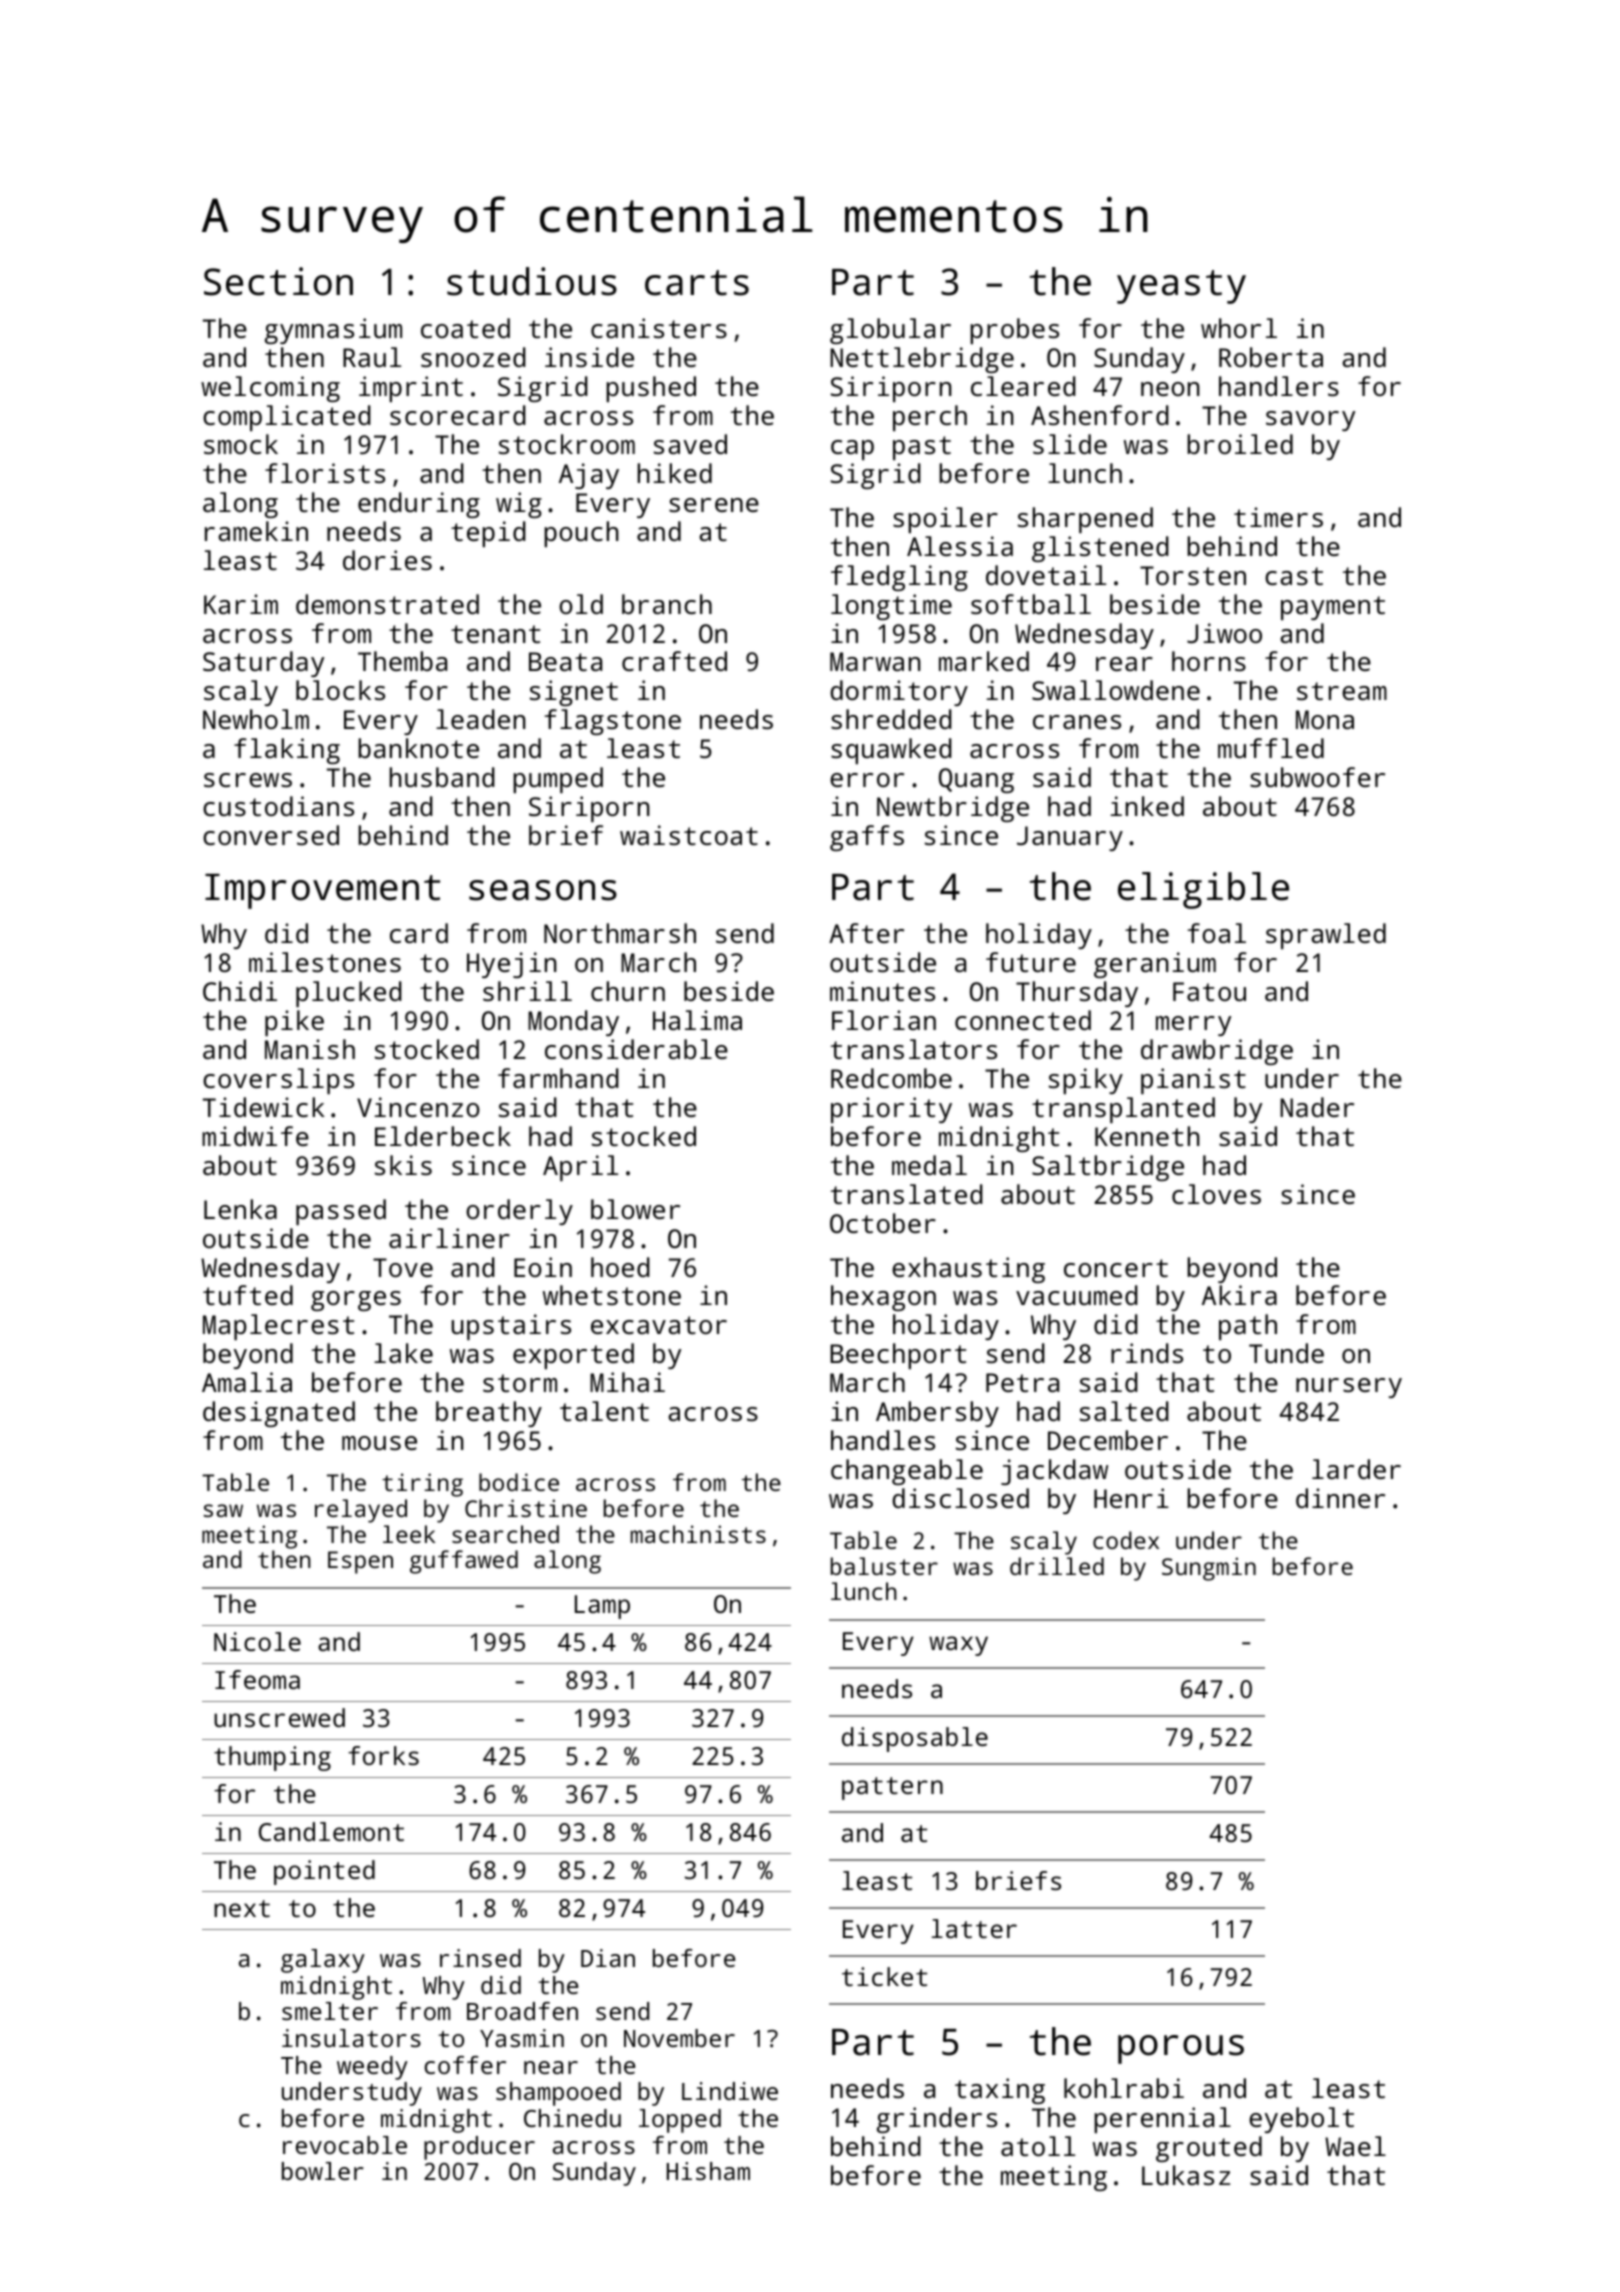  I want to click on globular, so click(890, 331).
